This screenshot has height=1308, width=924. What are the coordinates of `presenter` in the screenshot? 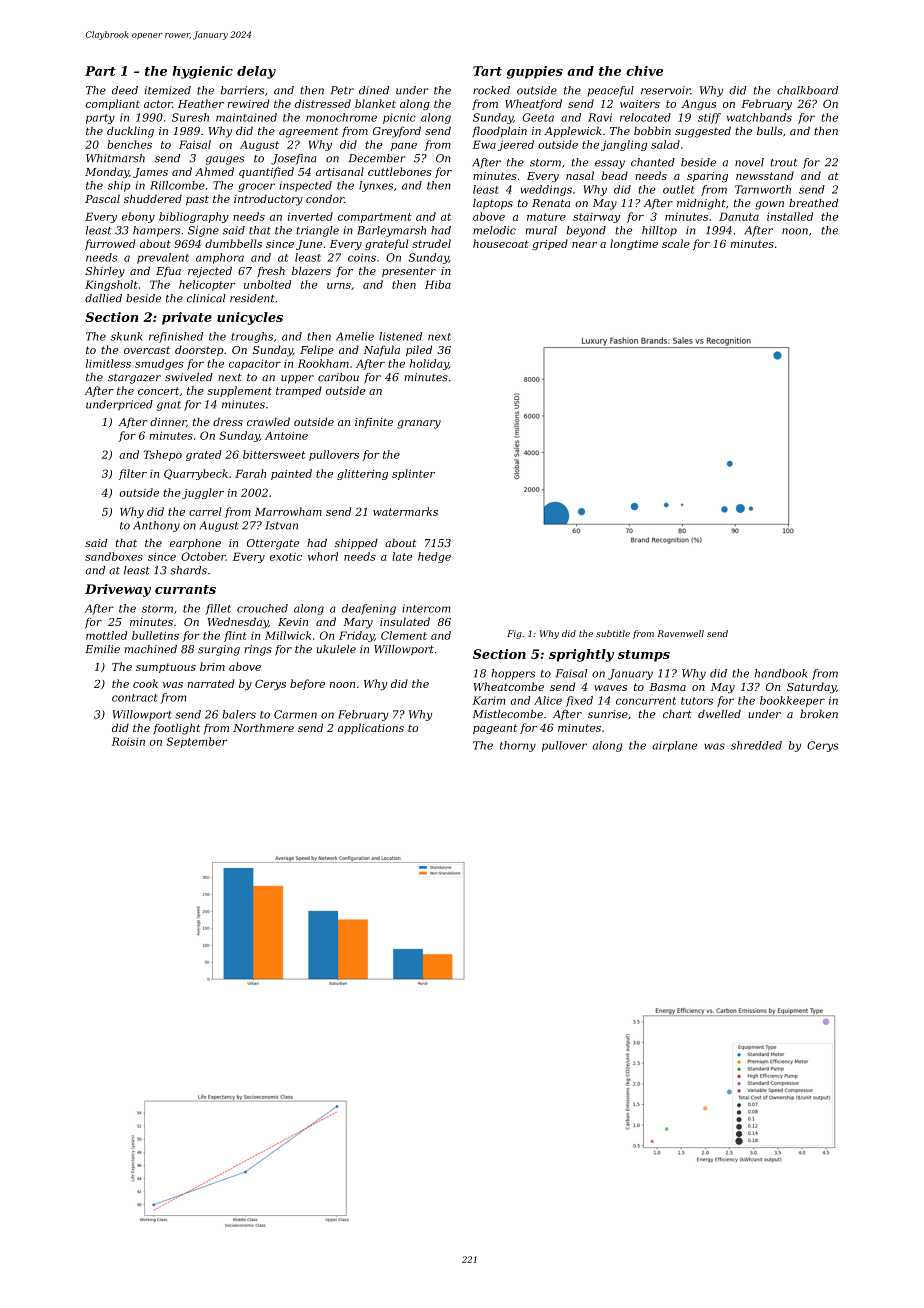 It's located at (409, 272).
